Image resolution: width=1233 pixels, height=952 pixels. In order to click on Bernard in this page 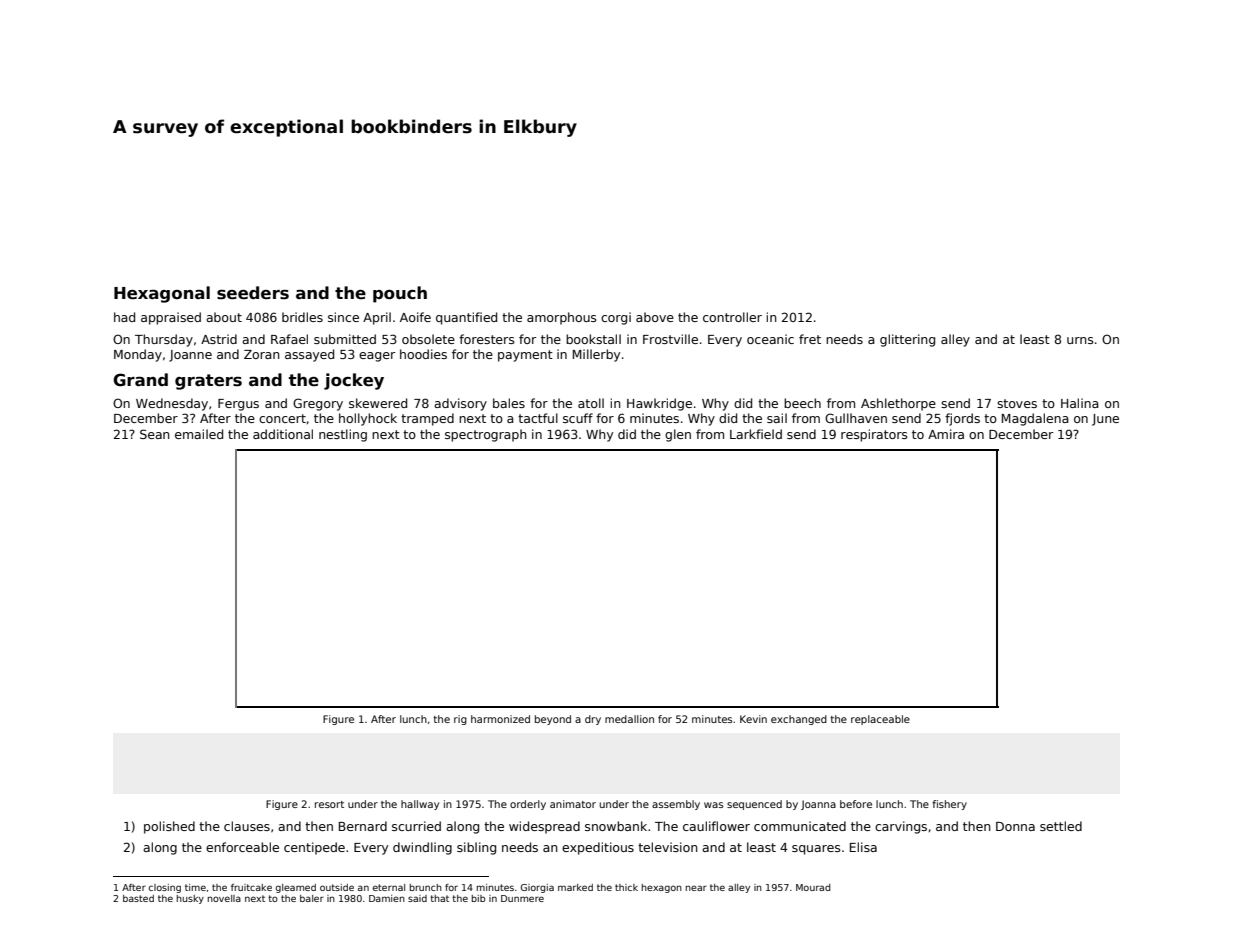, I will do `click(363, 826)`.
